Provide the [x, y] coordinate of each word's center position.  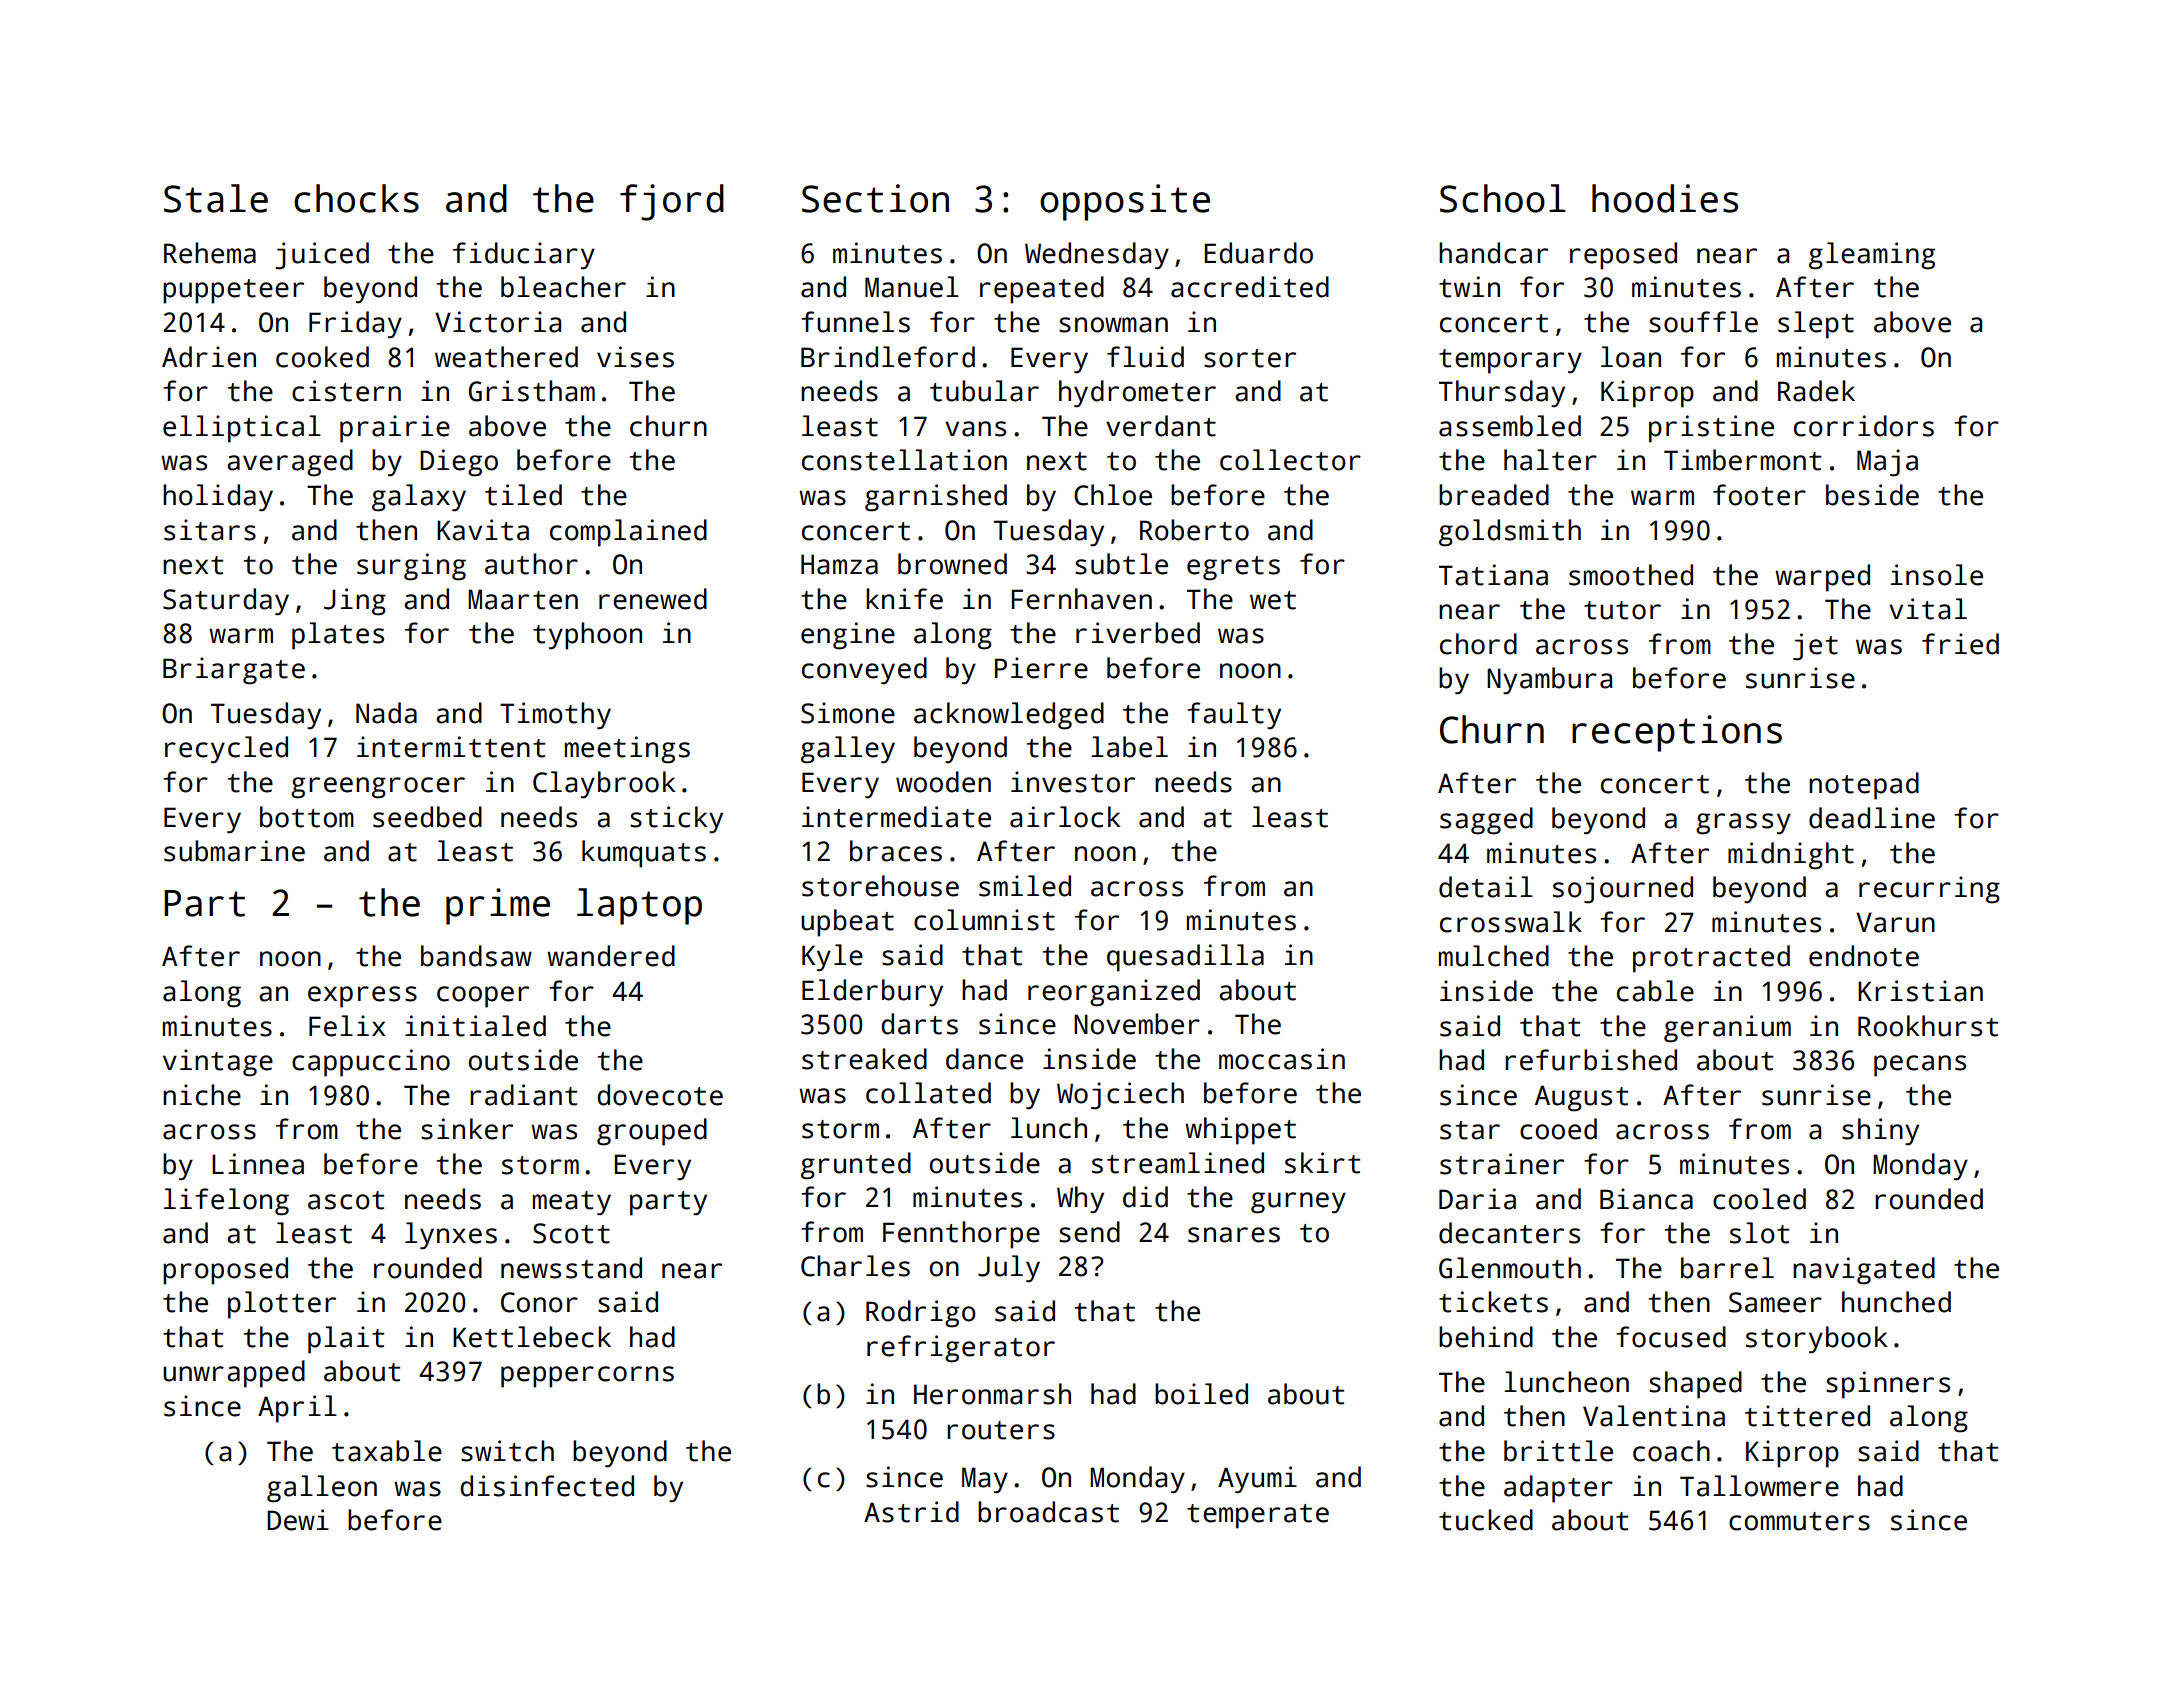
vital [1928, 609]
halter [1550, 460]
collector [1290, 460]
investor [1073, 782]
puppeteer [233, 291]
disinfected [547, 1486]
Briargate [234, 671]
